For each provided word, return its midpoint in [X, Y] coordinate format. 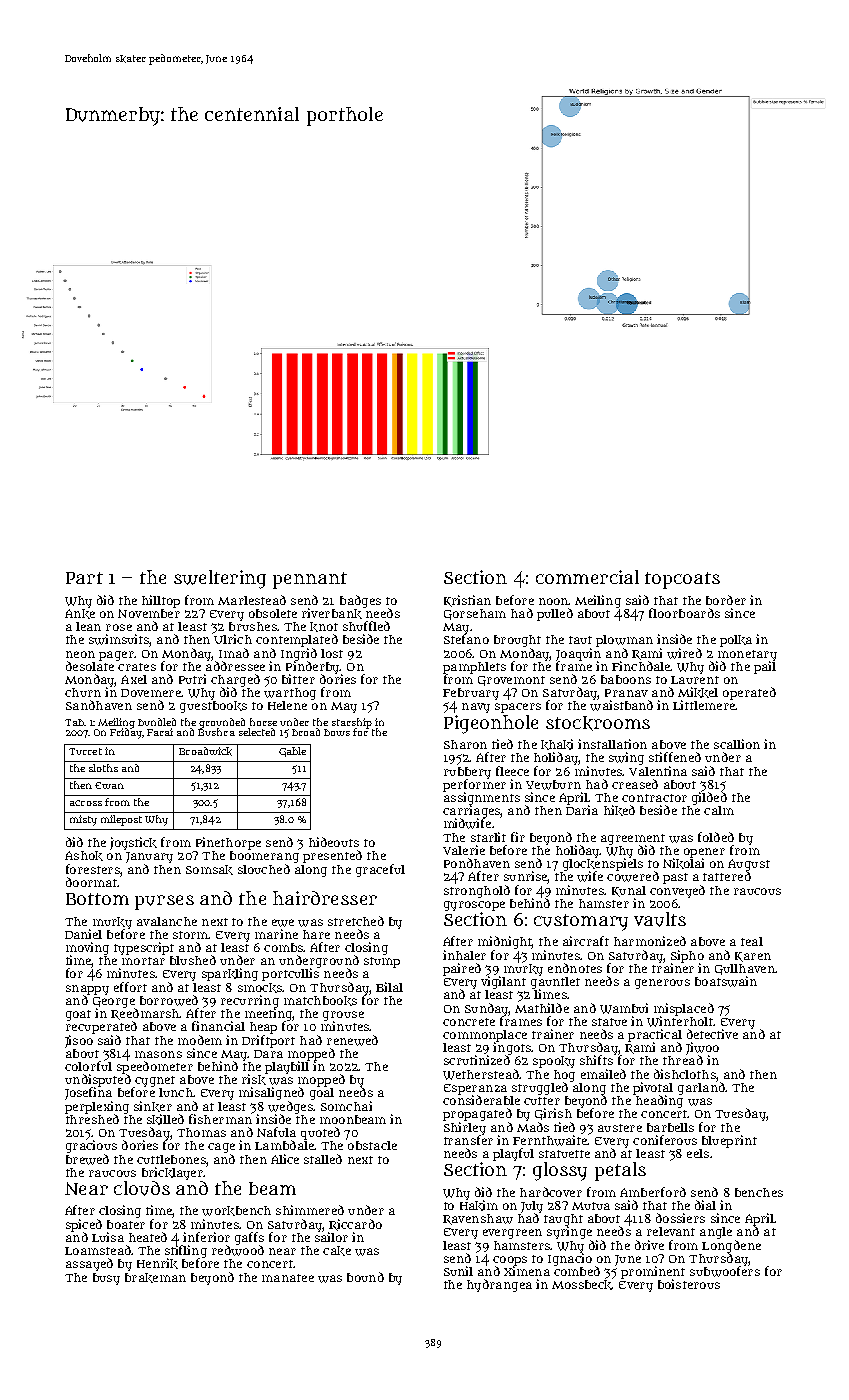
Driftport [268, 1041]
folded [716, 837]
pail [765, 667]
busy [106, 1279]
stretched [356, 921]
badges [360, 601]
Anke [80, 614]
